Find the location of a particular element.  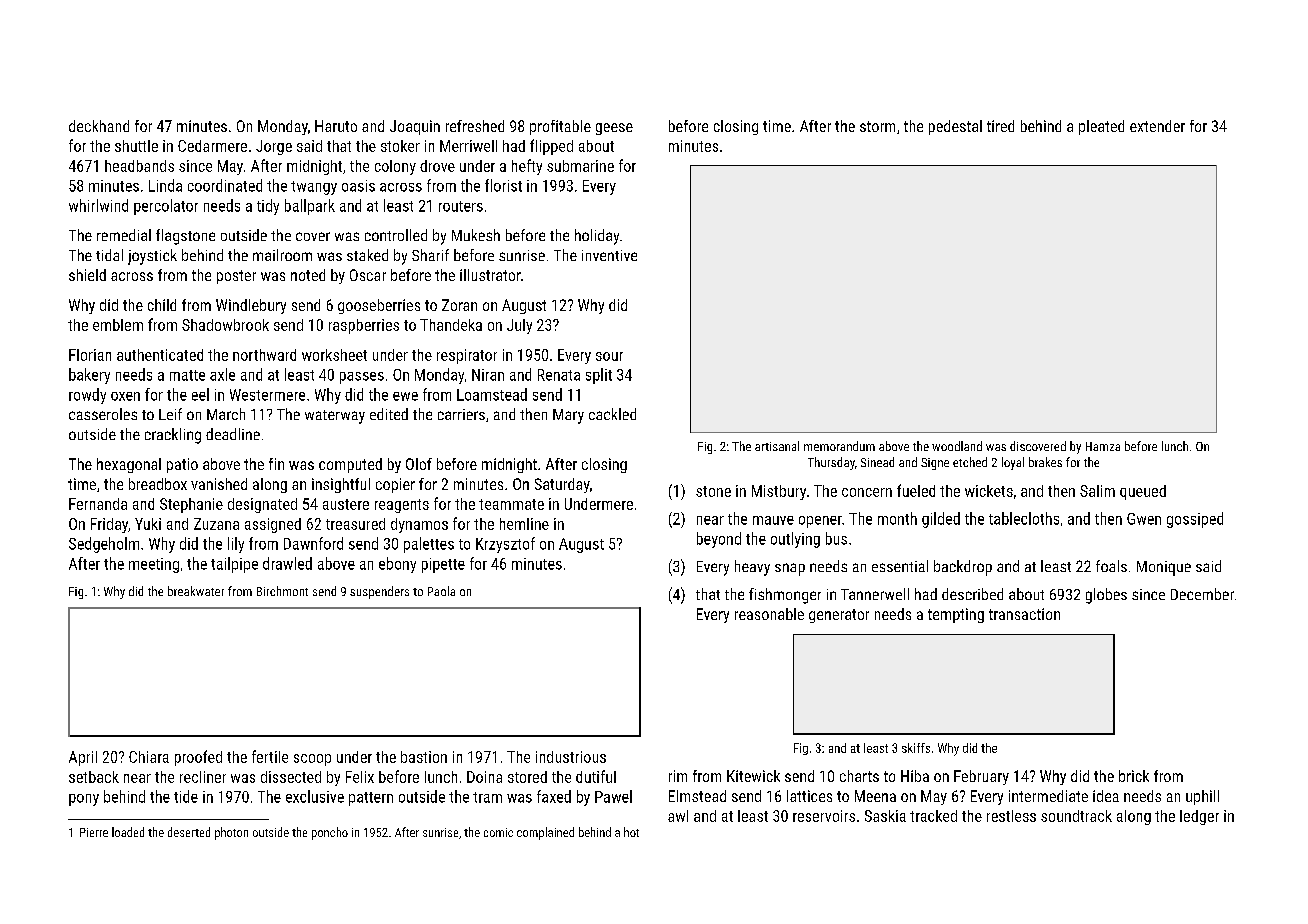

setback is located at coordinates (94, 777).
